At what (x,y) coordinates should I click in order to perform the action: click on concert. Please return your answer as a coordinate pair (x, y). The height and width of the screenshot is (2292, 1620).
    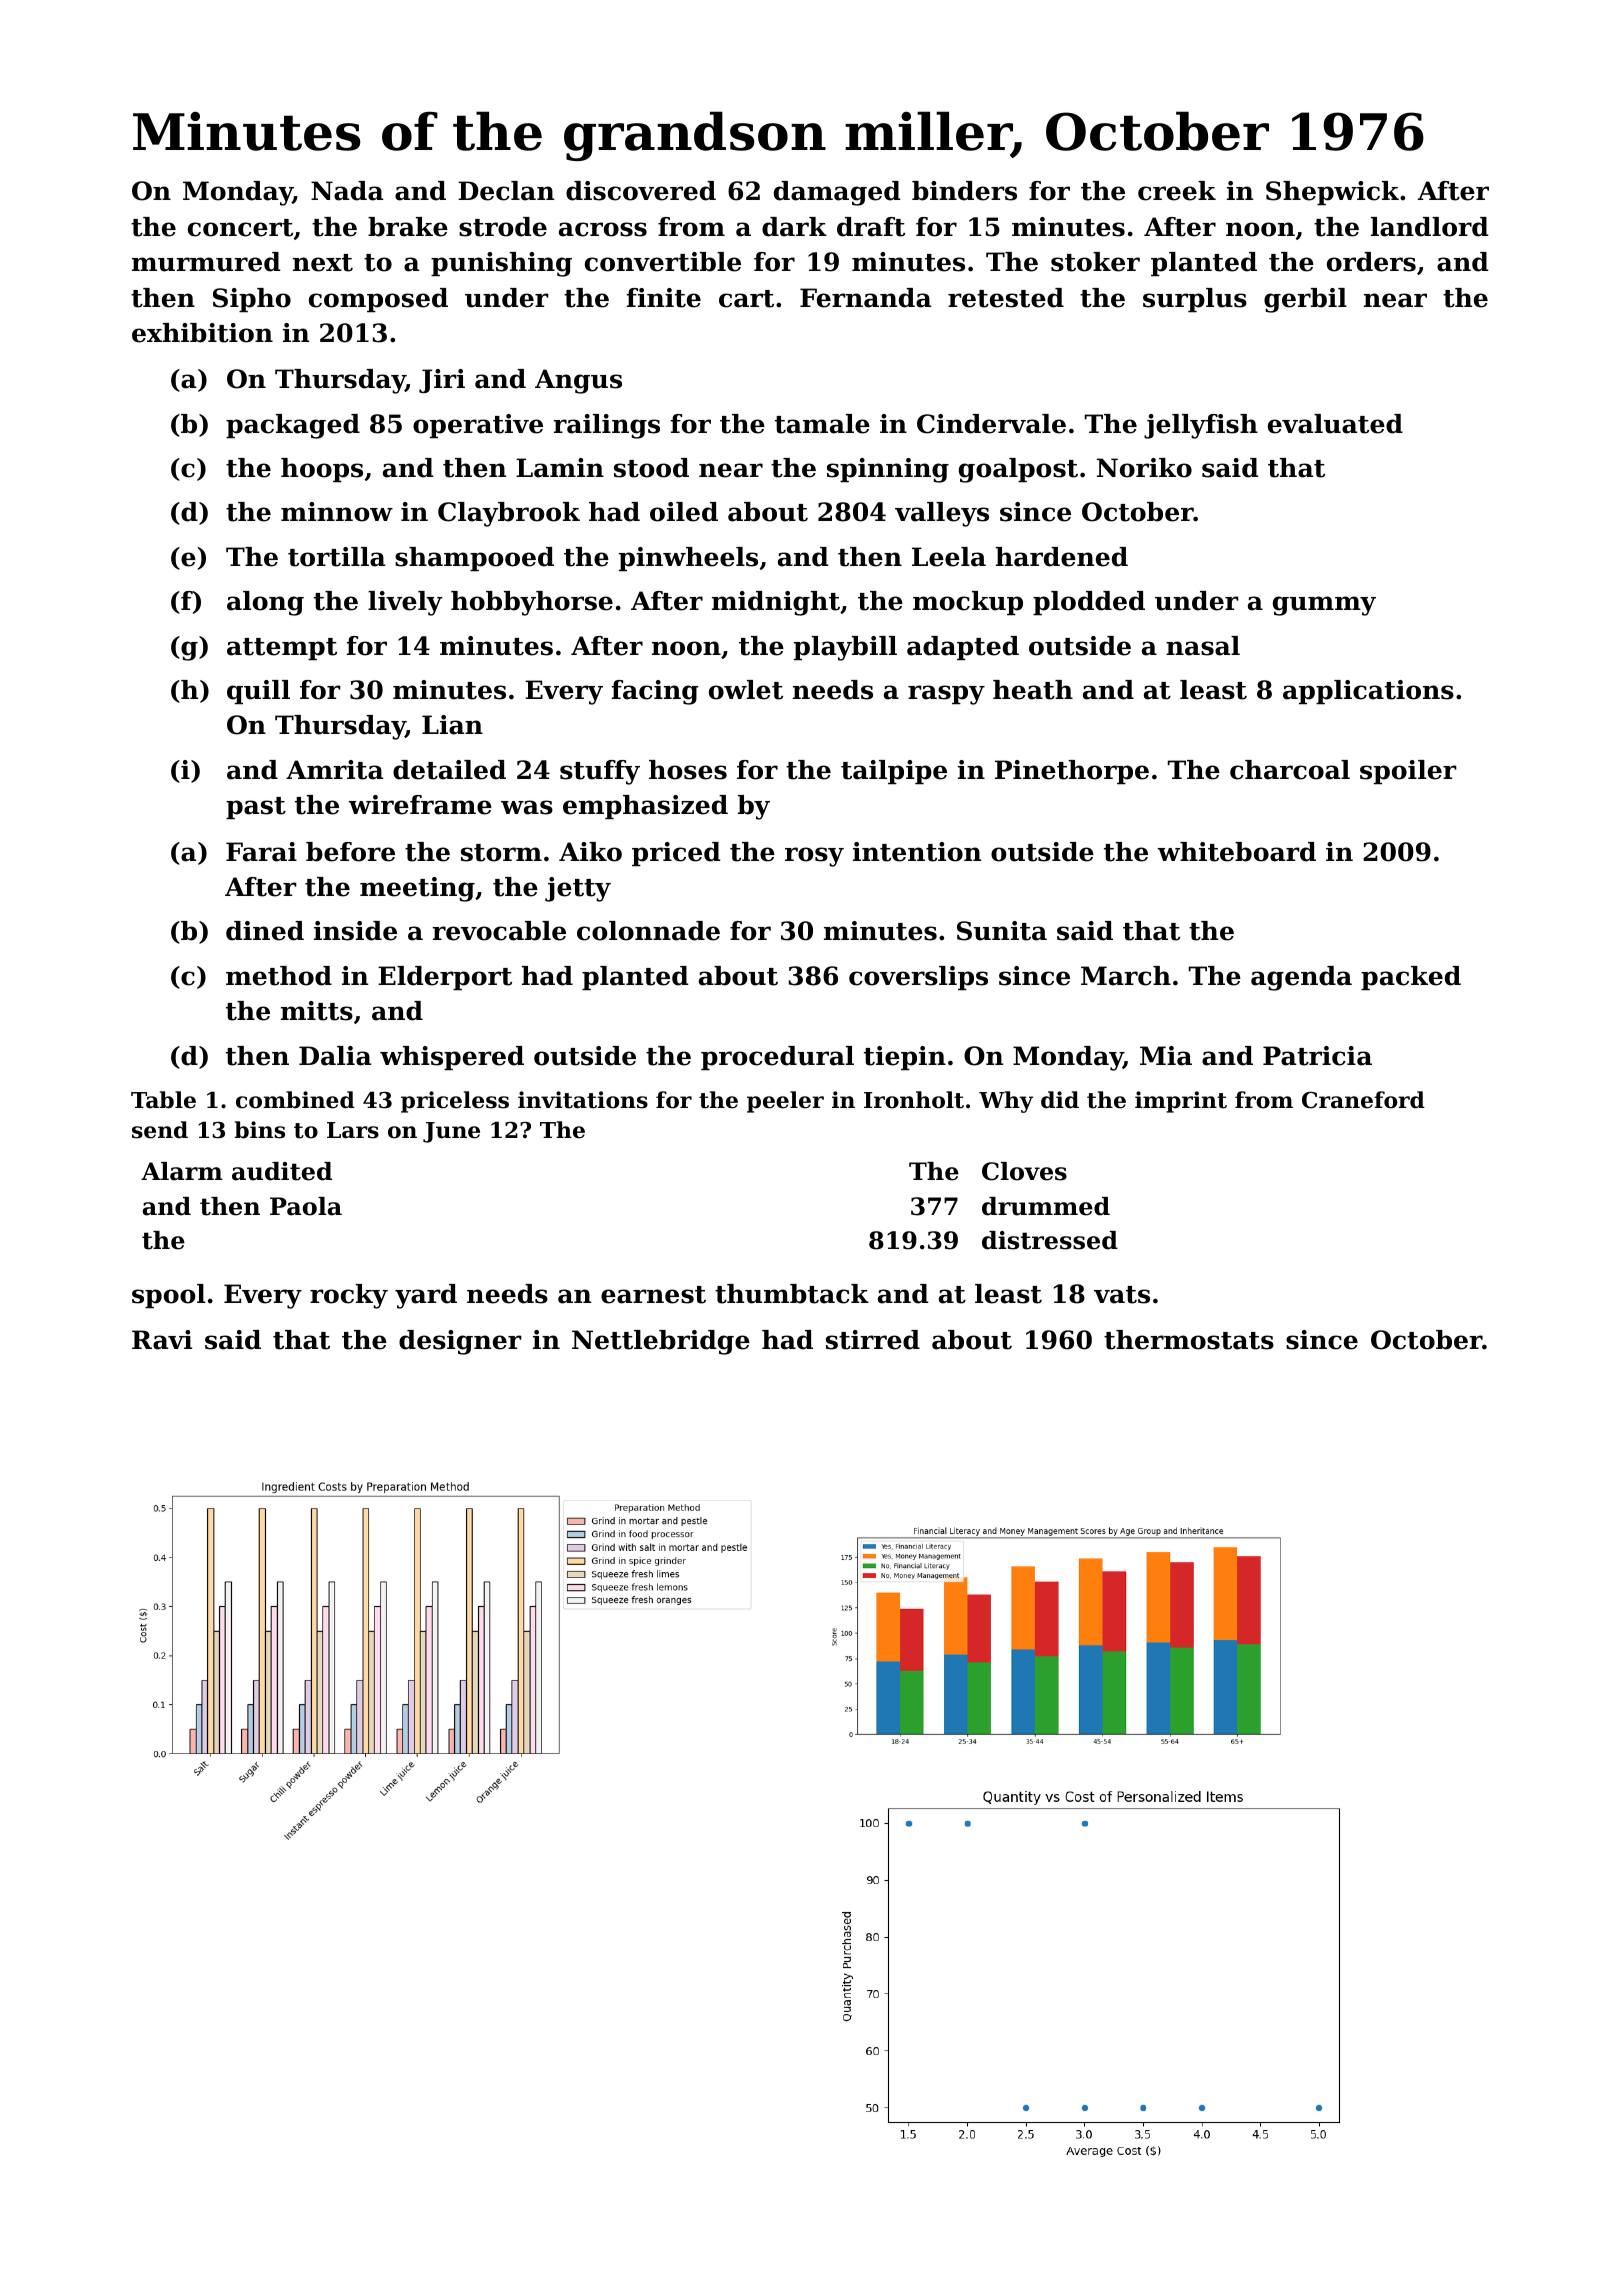
    Looking at the image, I should click on (240, 228).
